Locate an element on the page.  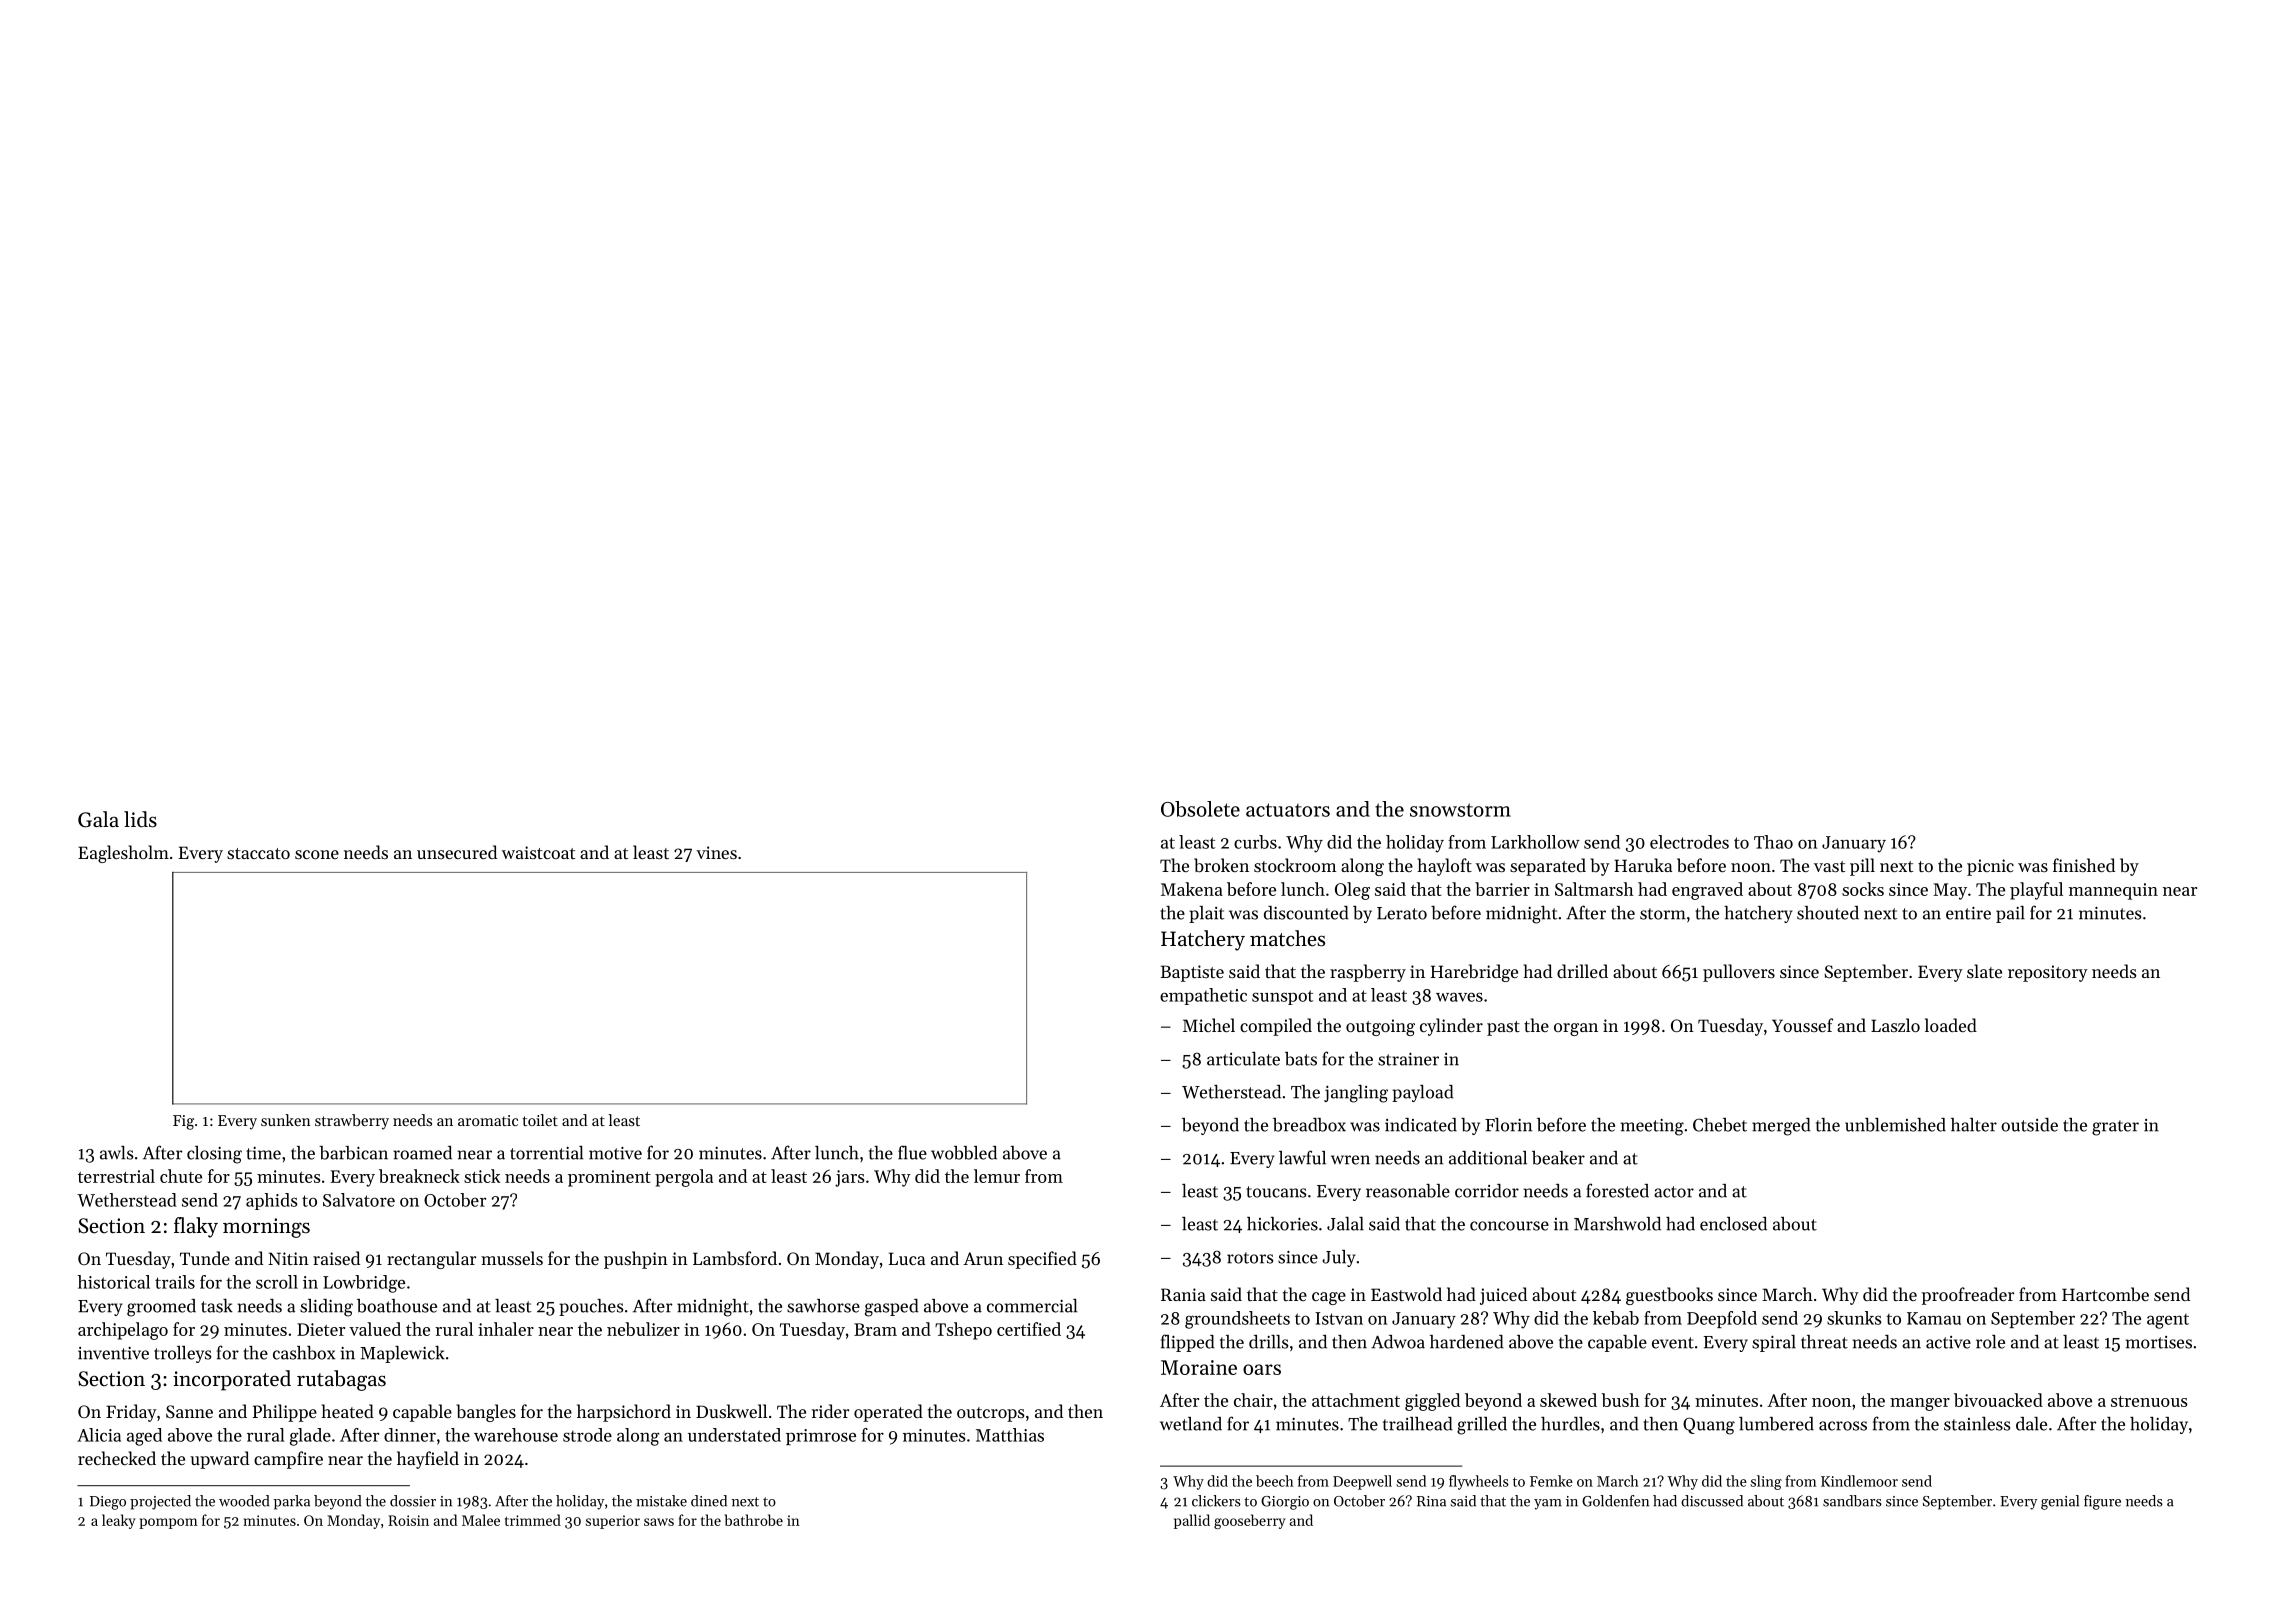
proofreader is located at coordinates (1968, 1296).
